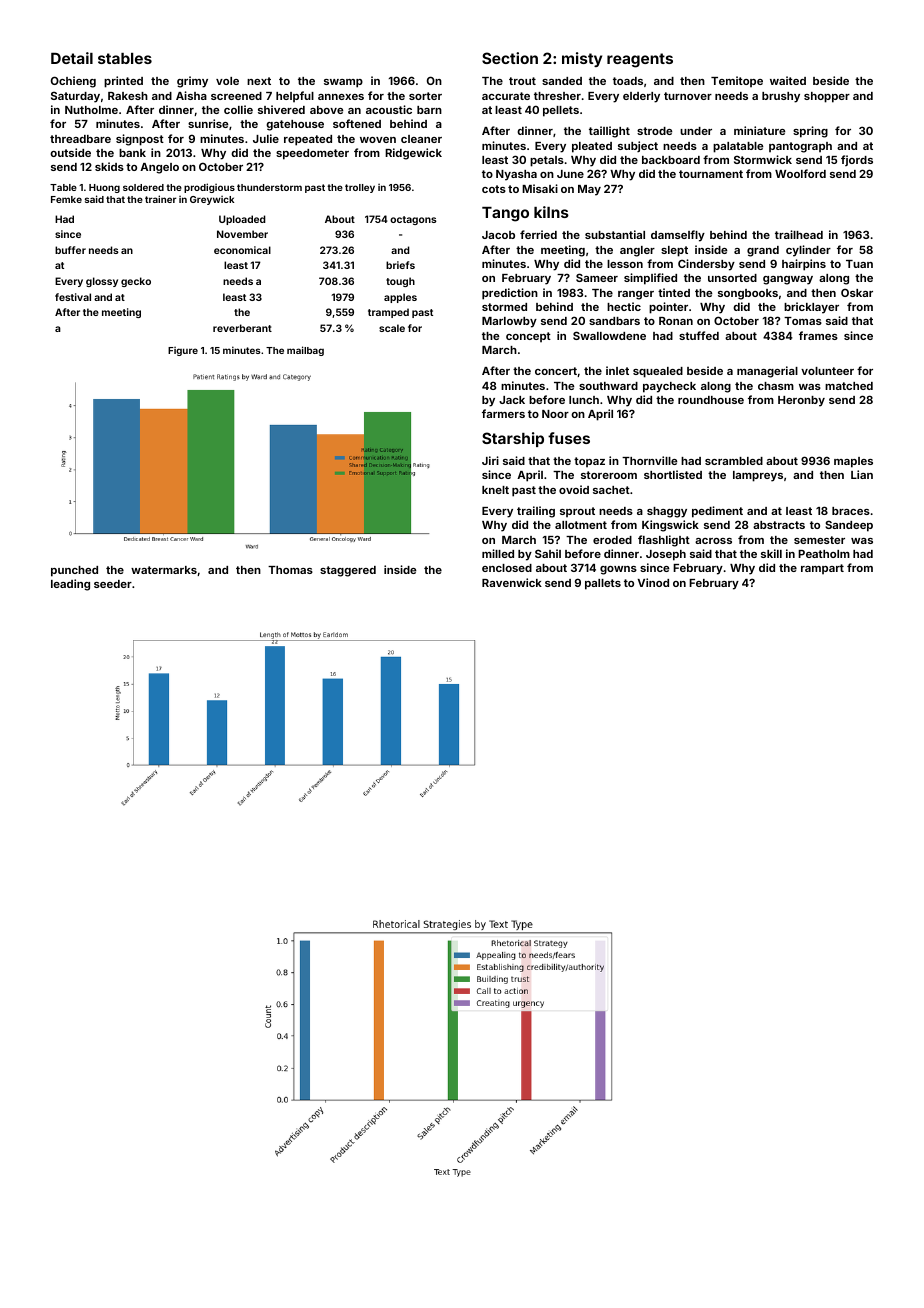 This screenshot has width=924, height=1308. What do you see at coordinates (737, 82) in the screenshot?
I see `Temitope` at bounding box center [737, 82].
